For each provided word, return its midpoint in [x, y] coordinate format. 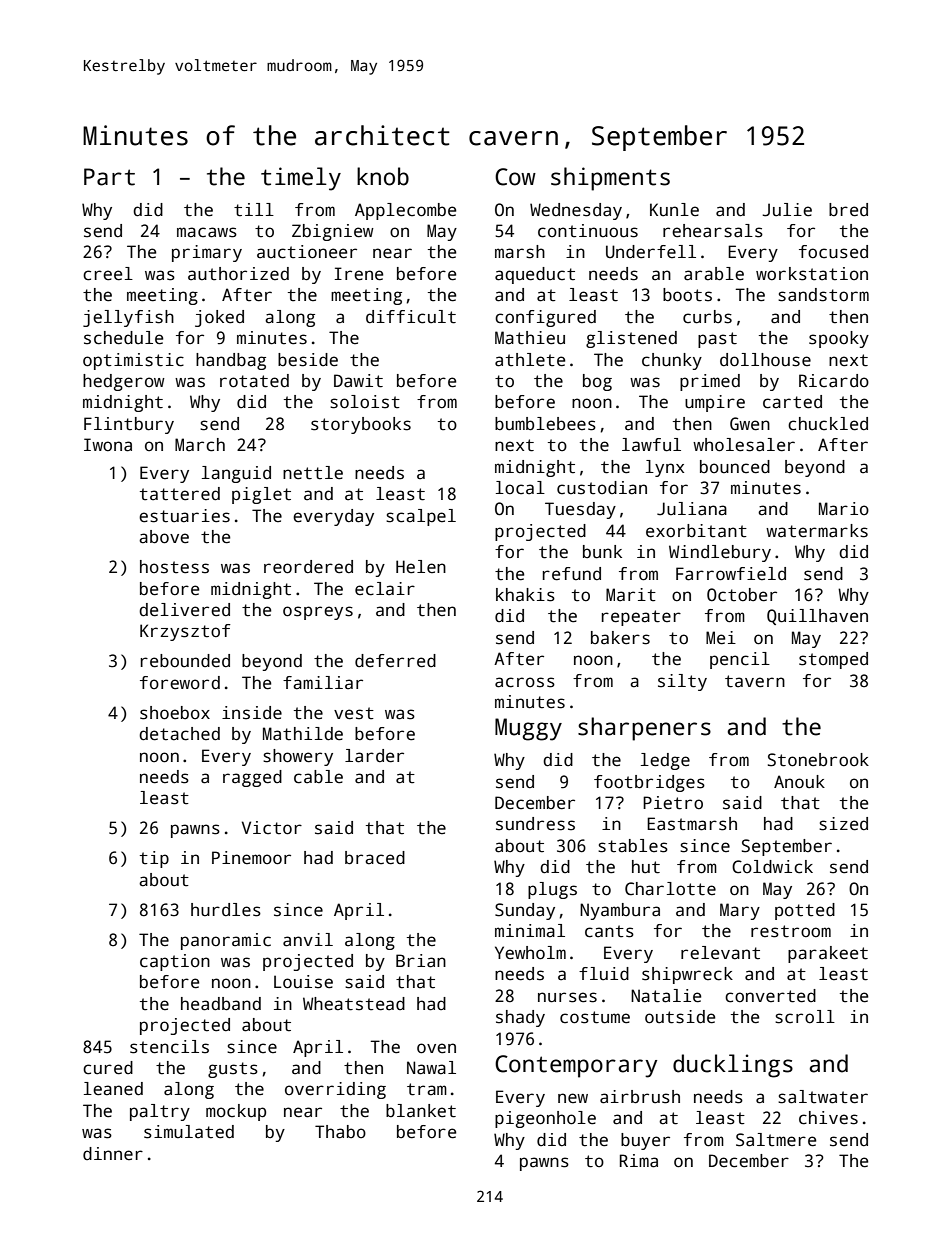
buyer [645, 1141]
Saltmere [776, 1140]
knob [383, 176]
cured [108, 1068]
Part [109, 177]
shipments [610, 179]
